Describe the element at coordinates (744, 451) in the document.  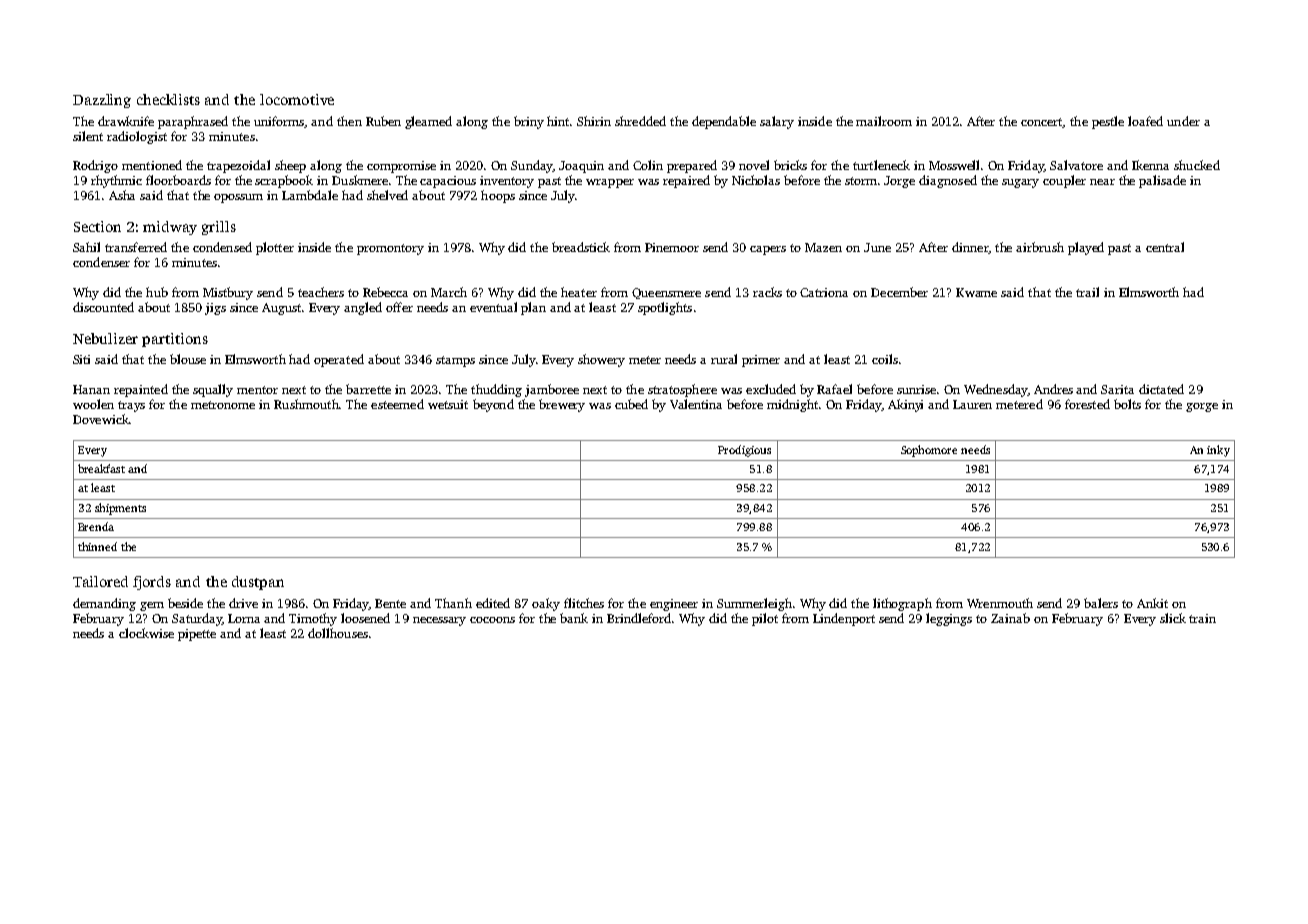
I see `Prodigious` at that location.
